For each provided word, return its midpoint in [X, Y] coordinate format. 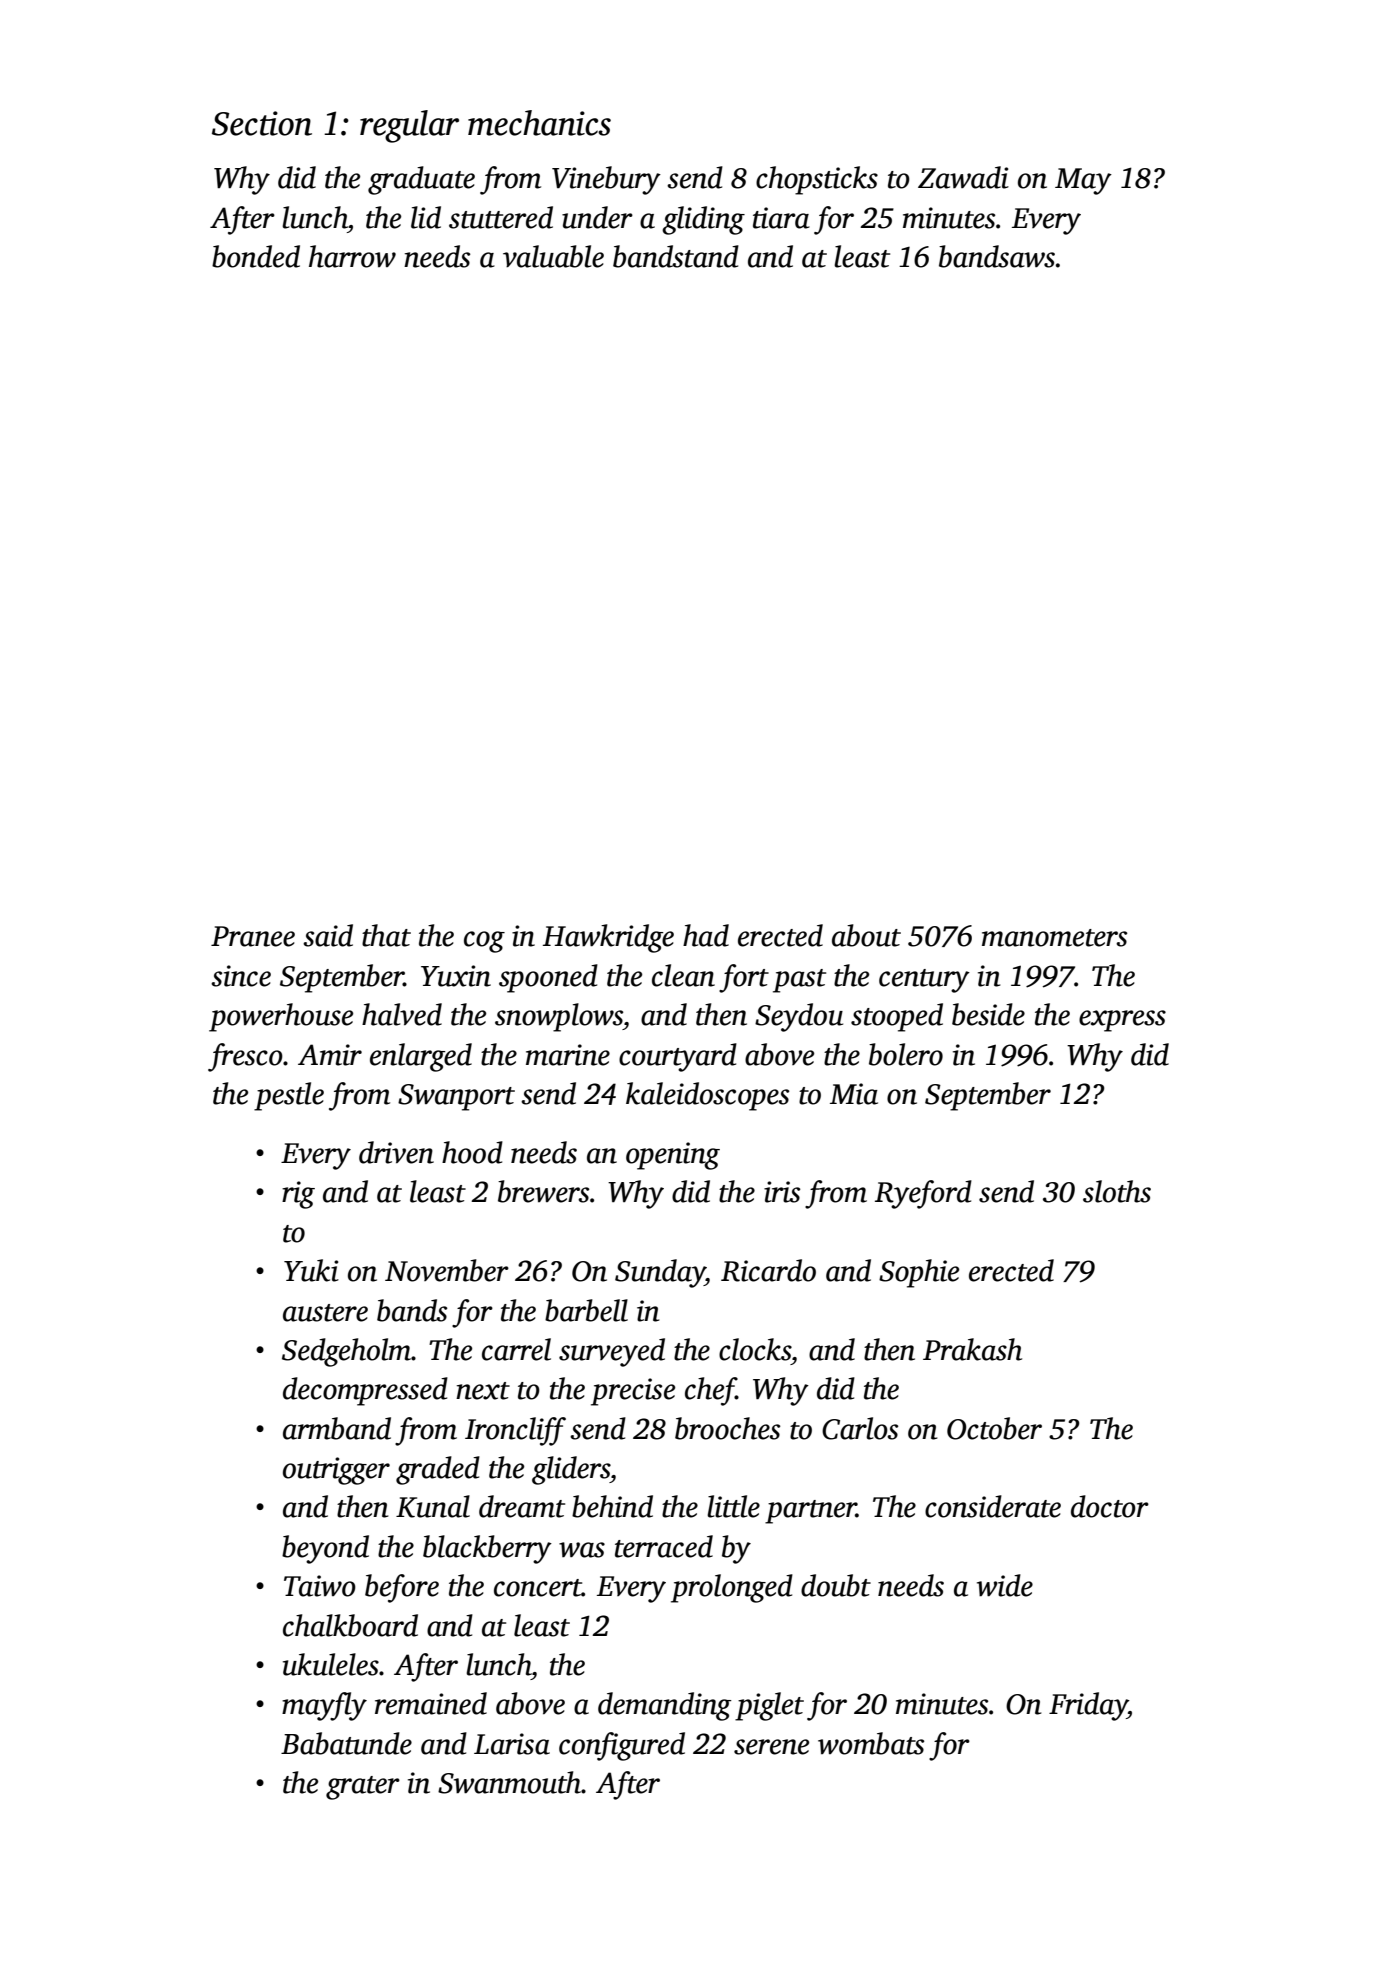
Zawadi [963, 177]
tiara [781, 218]
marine [568, 1055]
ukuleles [331, 1664]
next [483, 1391]
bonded [256, 256]
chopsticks [817, 180]
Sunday [660, 1273]
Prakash [972, 1349]
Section [262, 123]
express [1122, 1021]
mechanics [539, 123]
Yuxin [456, 976]
